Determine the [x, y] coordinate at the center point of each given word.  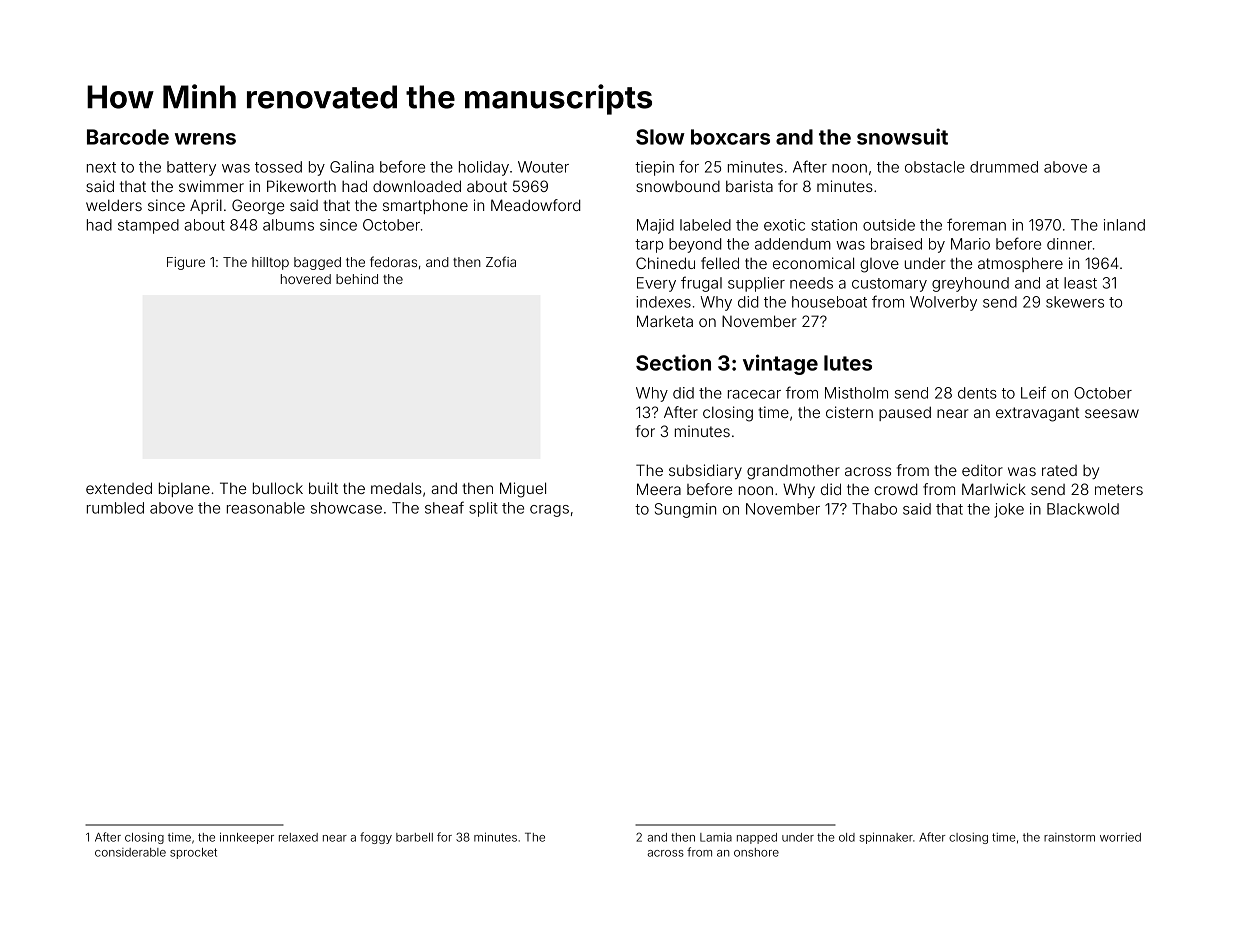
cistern [849, 412]
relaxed [298, 837]
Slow [660, 137]
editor [982, 470]
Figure [186, 263]
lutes [848, 363]
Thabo [874, 509]
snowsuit [902, 136]
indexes [663, 302]
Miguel [523, 490]
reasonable [266, 508]
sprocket [193, 853]
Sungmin [685, 510]
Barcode [128, 137]
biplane [184, 489]
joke [1009, 510]
